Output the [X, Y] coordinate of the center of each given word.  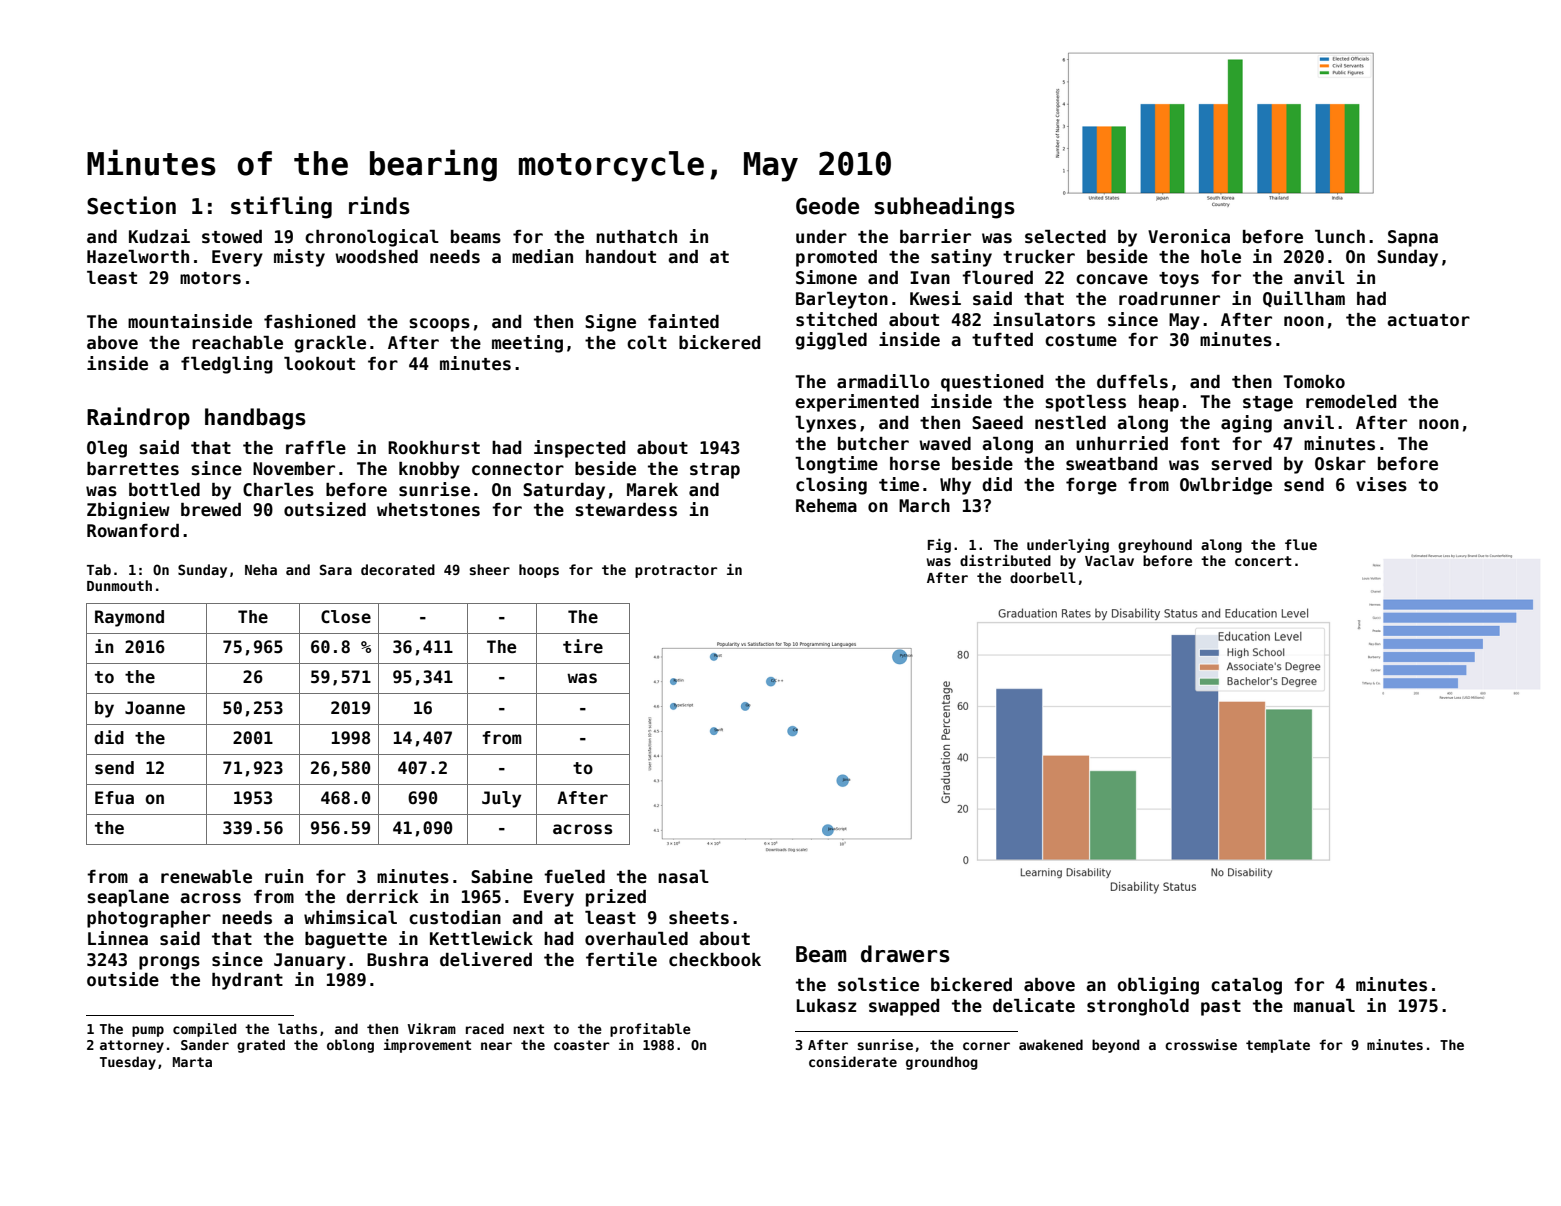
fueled [574, 877]
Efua [114, 798]
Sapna [1413, 238]
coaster [582, 1045]
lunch [1340, 237]
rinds [379, 205]
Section [131, 205]
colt [647, 343]
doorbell [1043, 577]
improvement [427, 1046]
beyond [1115, 1046]
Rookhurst [434, 448]
